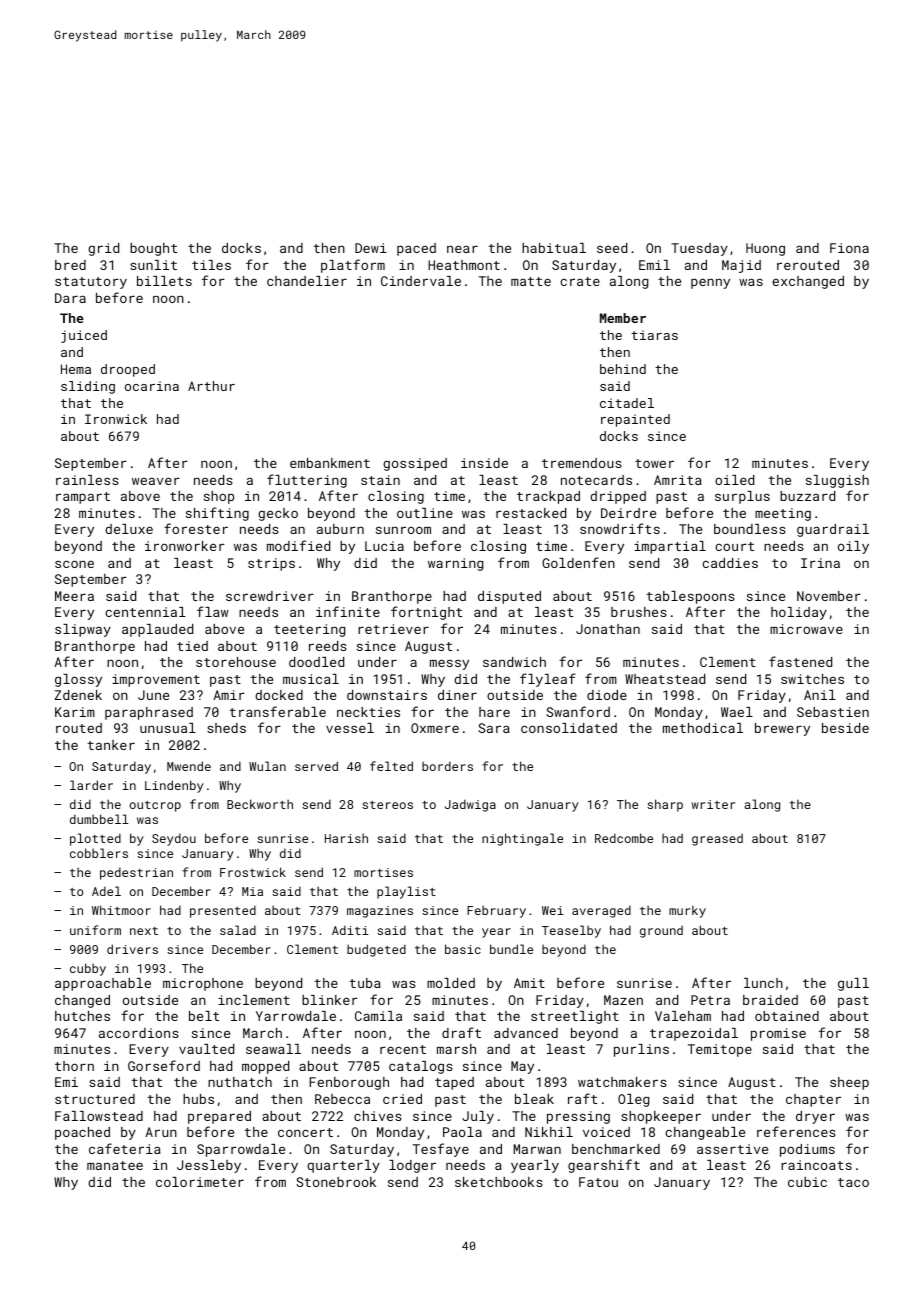 The height and width of the image is (1308, 924). What do you see at coordinates (82, 1016) in the image?
I see `hutches` at bounding box center [82, 1016].
